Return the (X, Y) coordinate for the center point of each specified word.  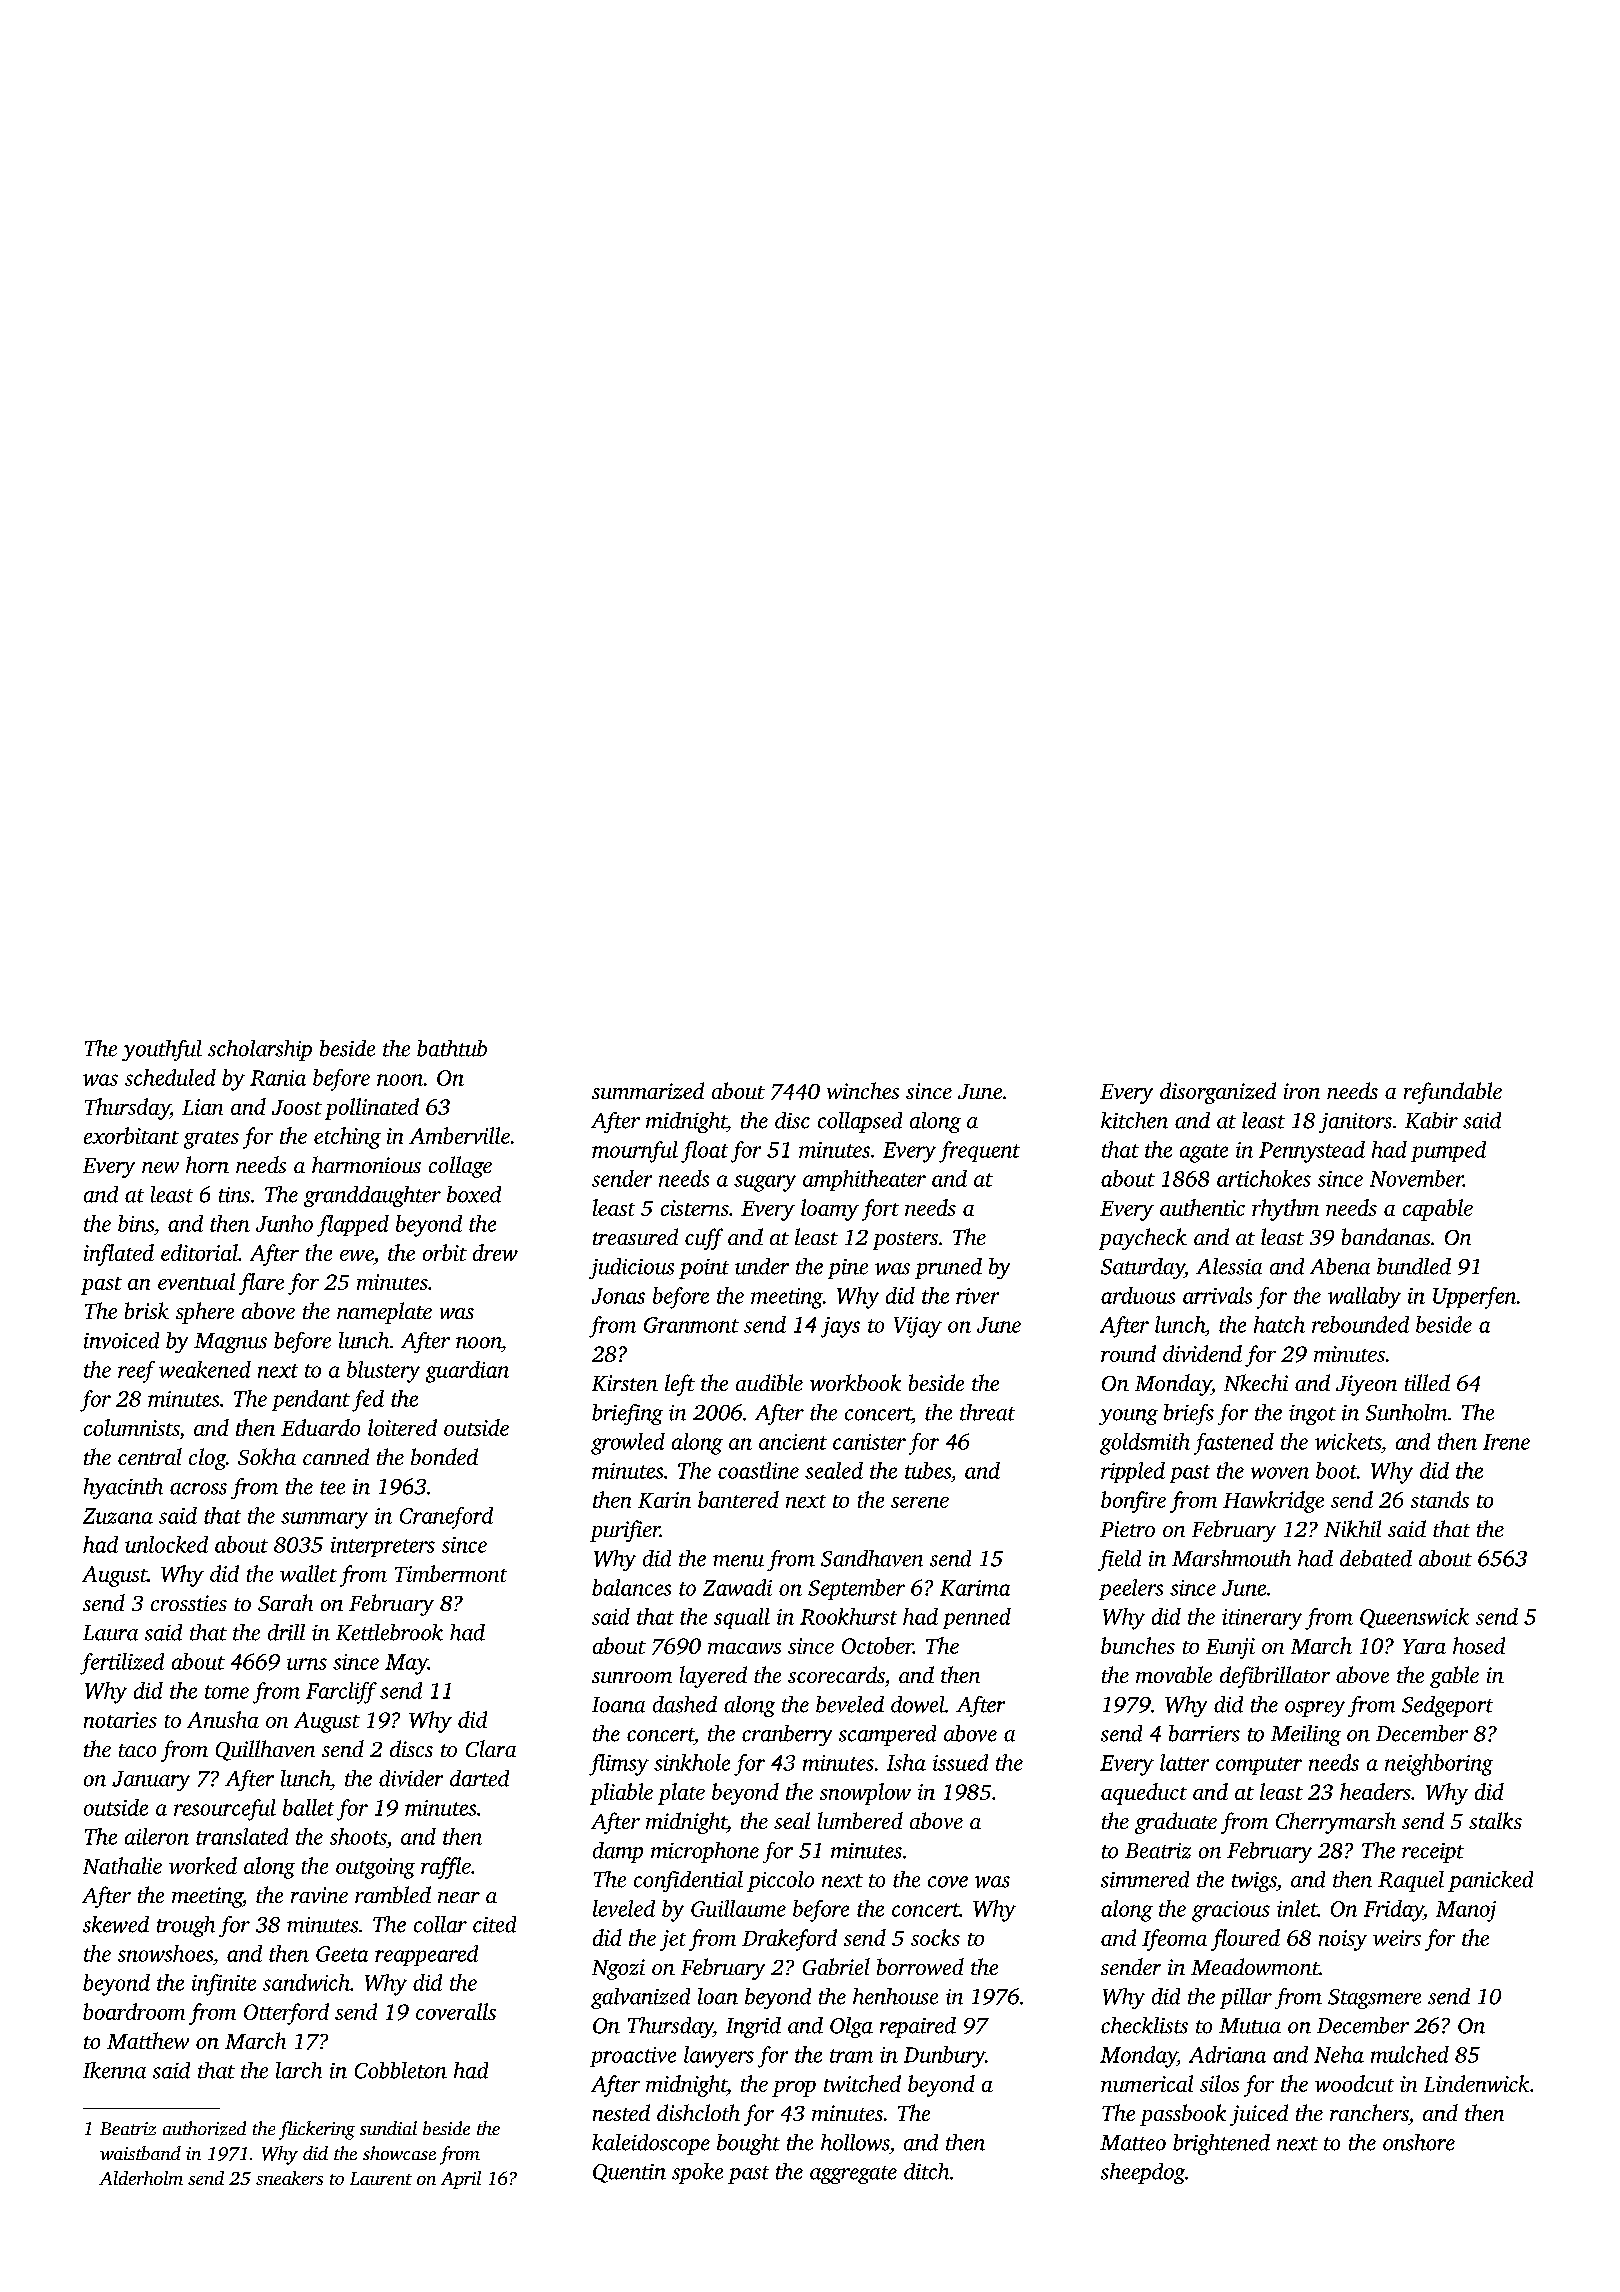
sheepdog (1143, 2173)
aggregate (853, 2175)
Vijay (918, 1327)
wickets (1348, 1441)
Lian (202, 1107)
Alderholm (141, 2178)
